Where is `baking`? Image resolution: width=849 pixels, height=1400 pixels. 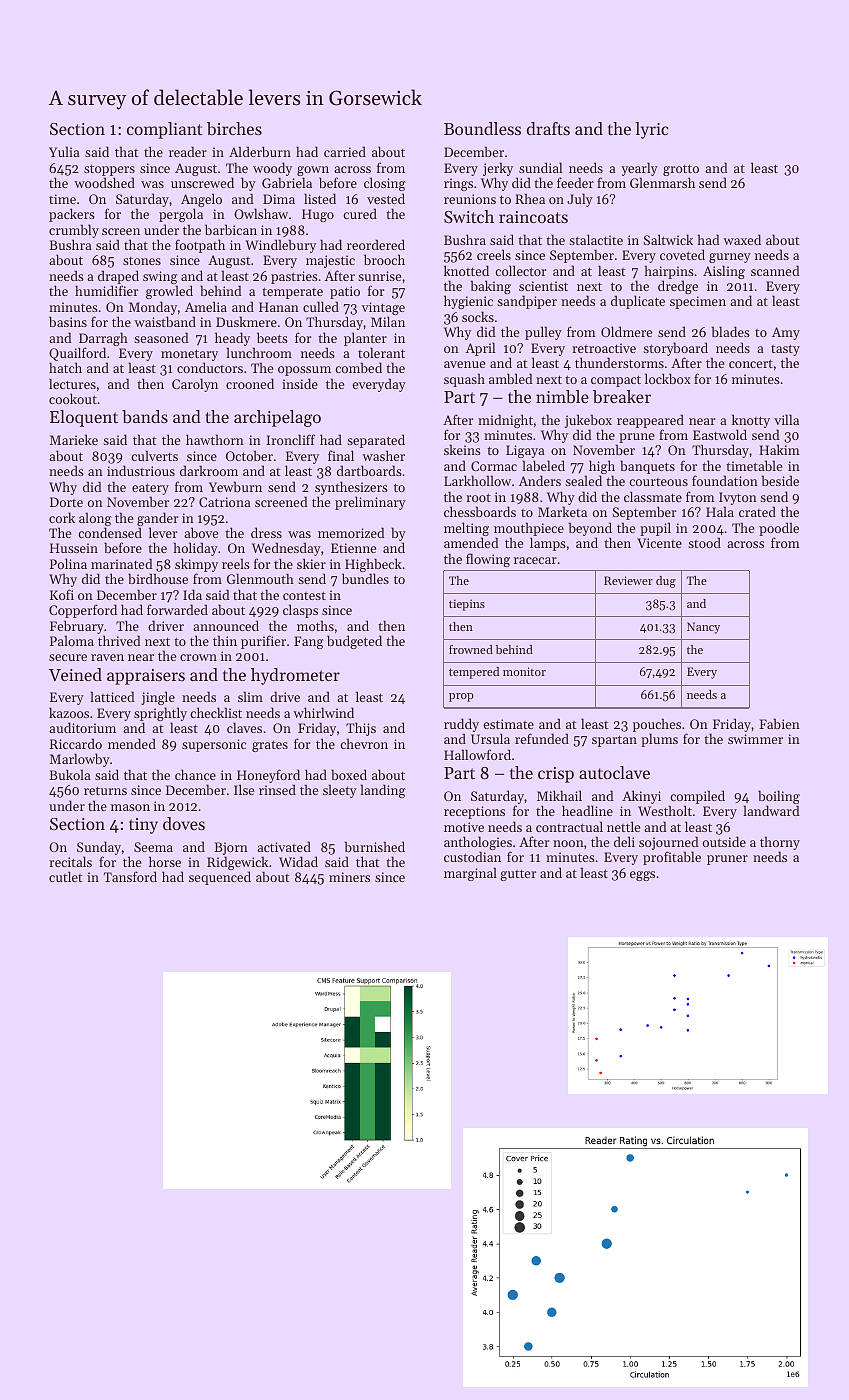 baking is located at coordinates (491, 287).
